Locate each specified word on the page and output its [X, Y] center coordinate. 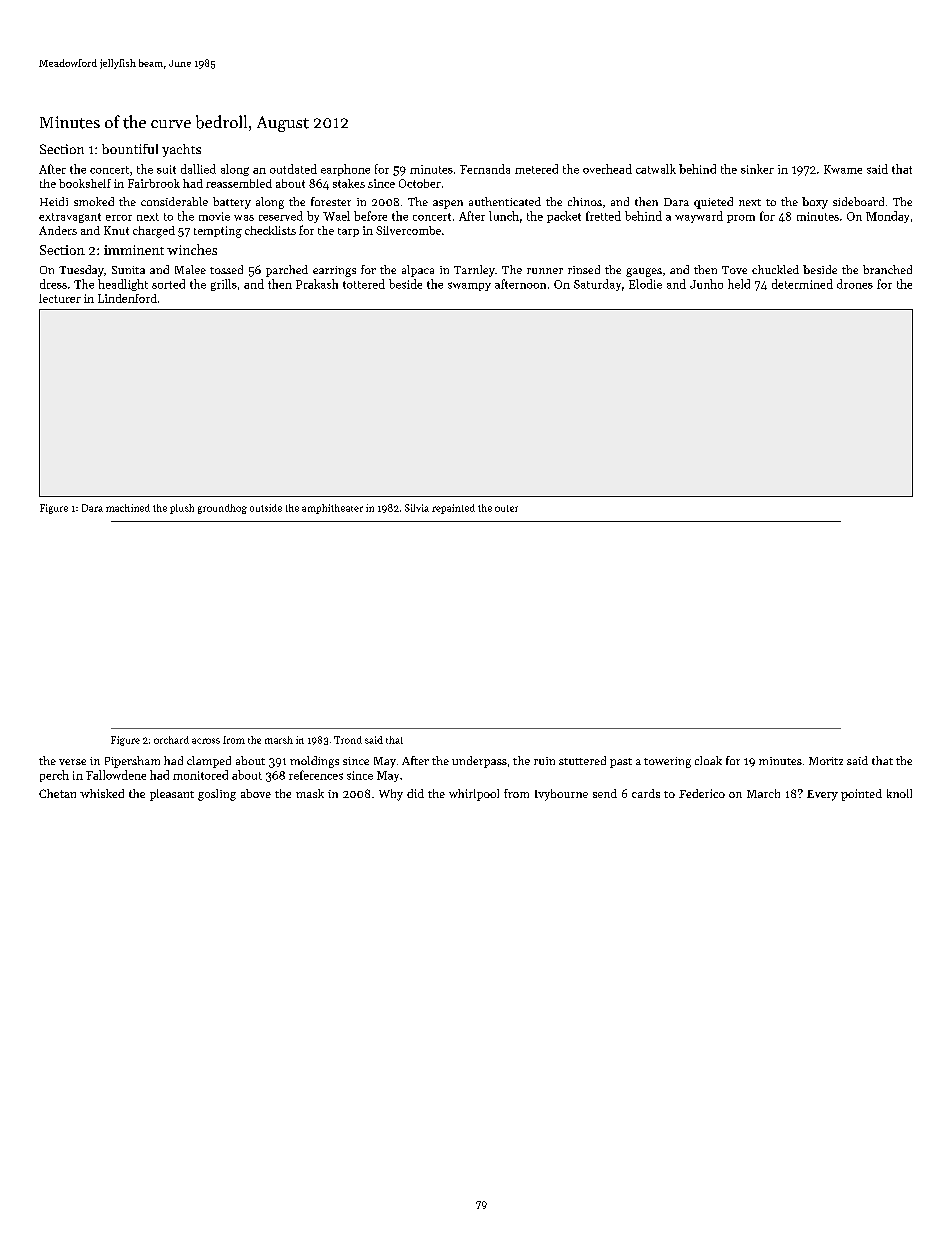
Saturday [597, 285]
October [420, 183]
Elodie [645, 284]
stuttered [582, 760]
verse [72, 762]
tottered [364, 284]
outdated [293, 169]
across [206, 741]
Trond [348, 740]
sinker [757, 169]
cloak [708, 760]
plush [182, 509]
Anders [58, 230]
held [739, 284]
